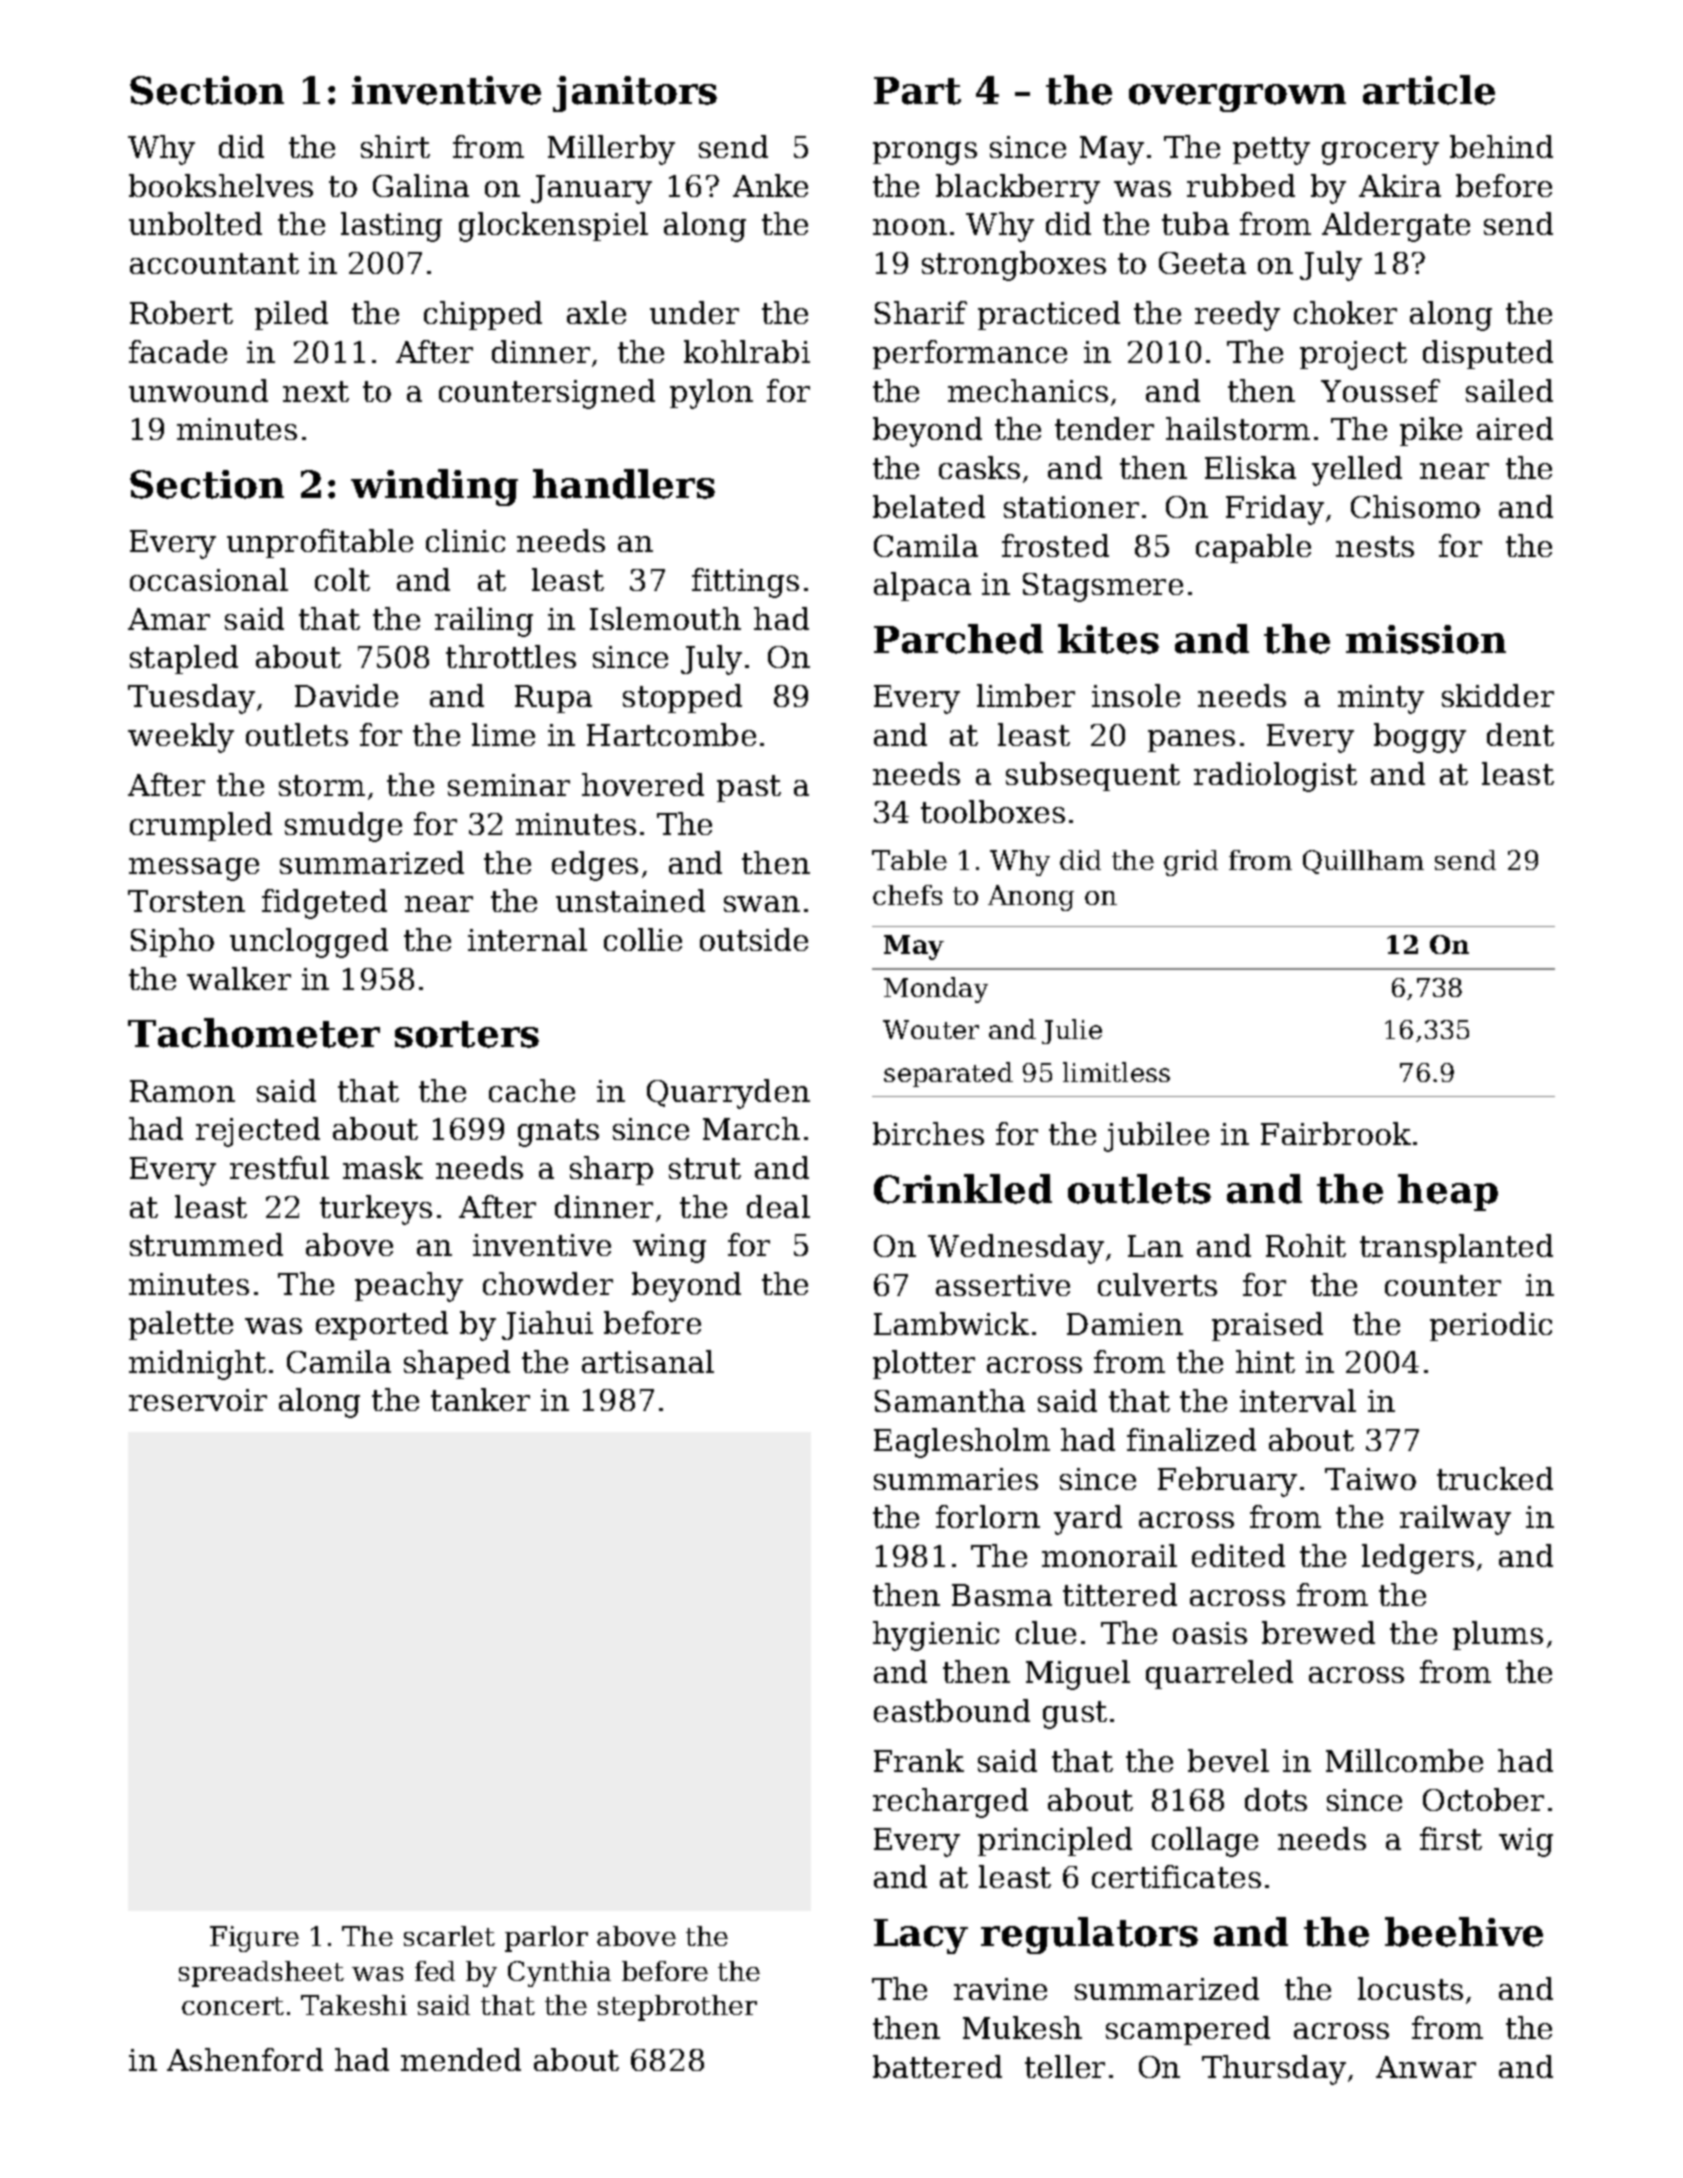  Describe the element at coordinates (635, 94) in the document. I see `janitors` at that location.
